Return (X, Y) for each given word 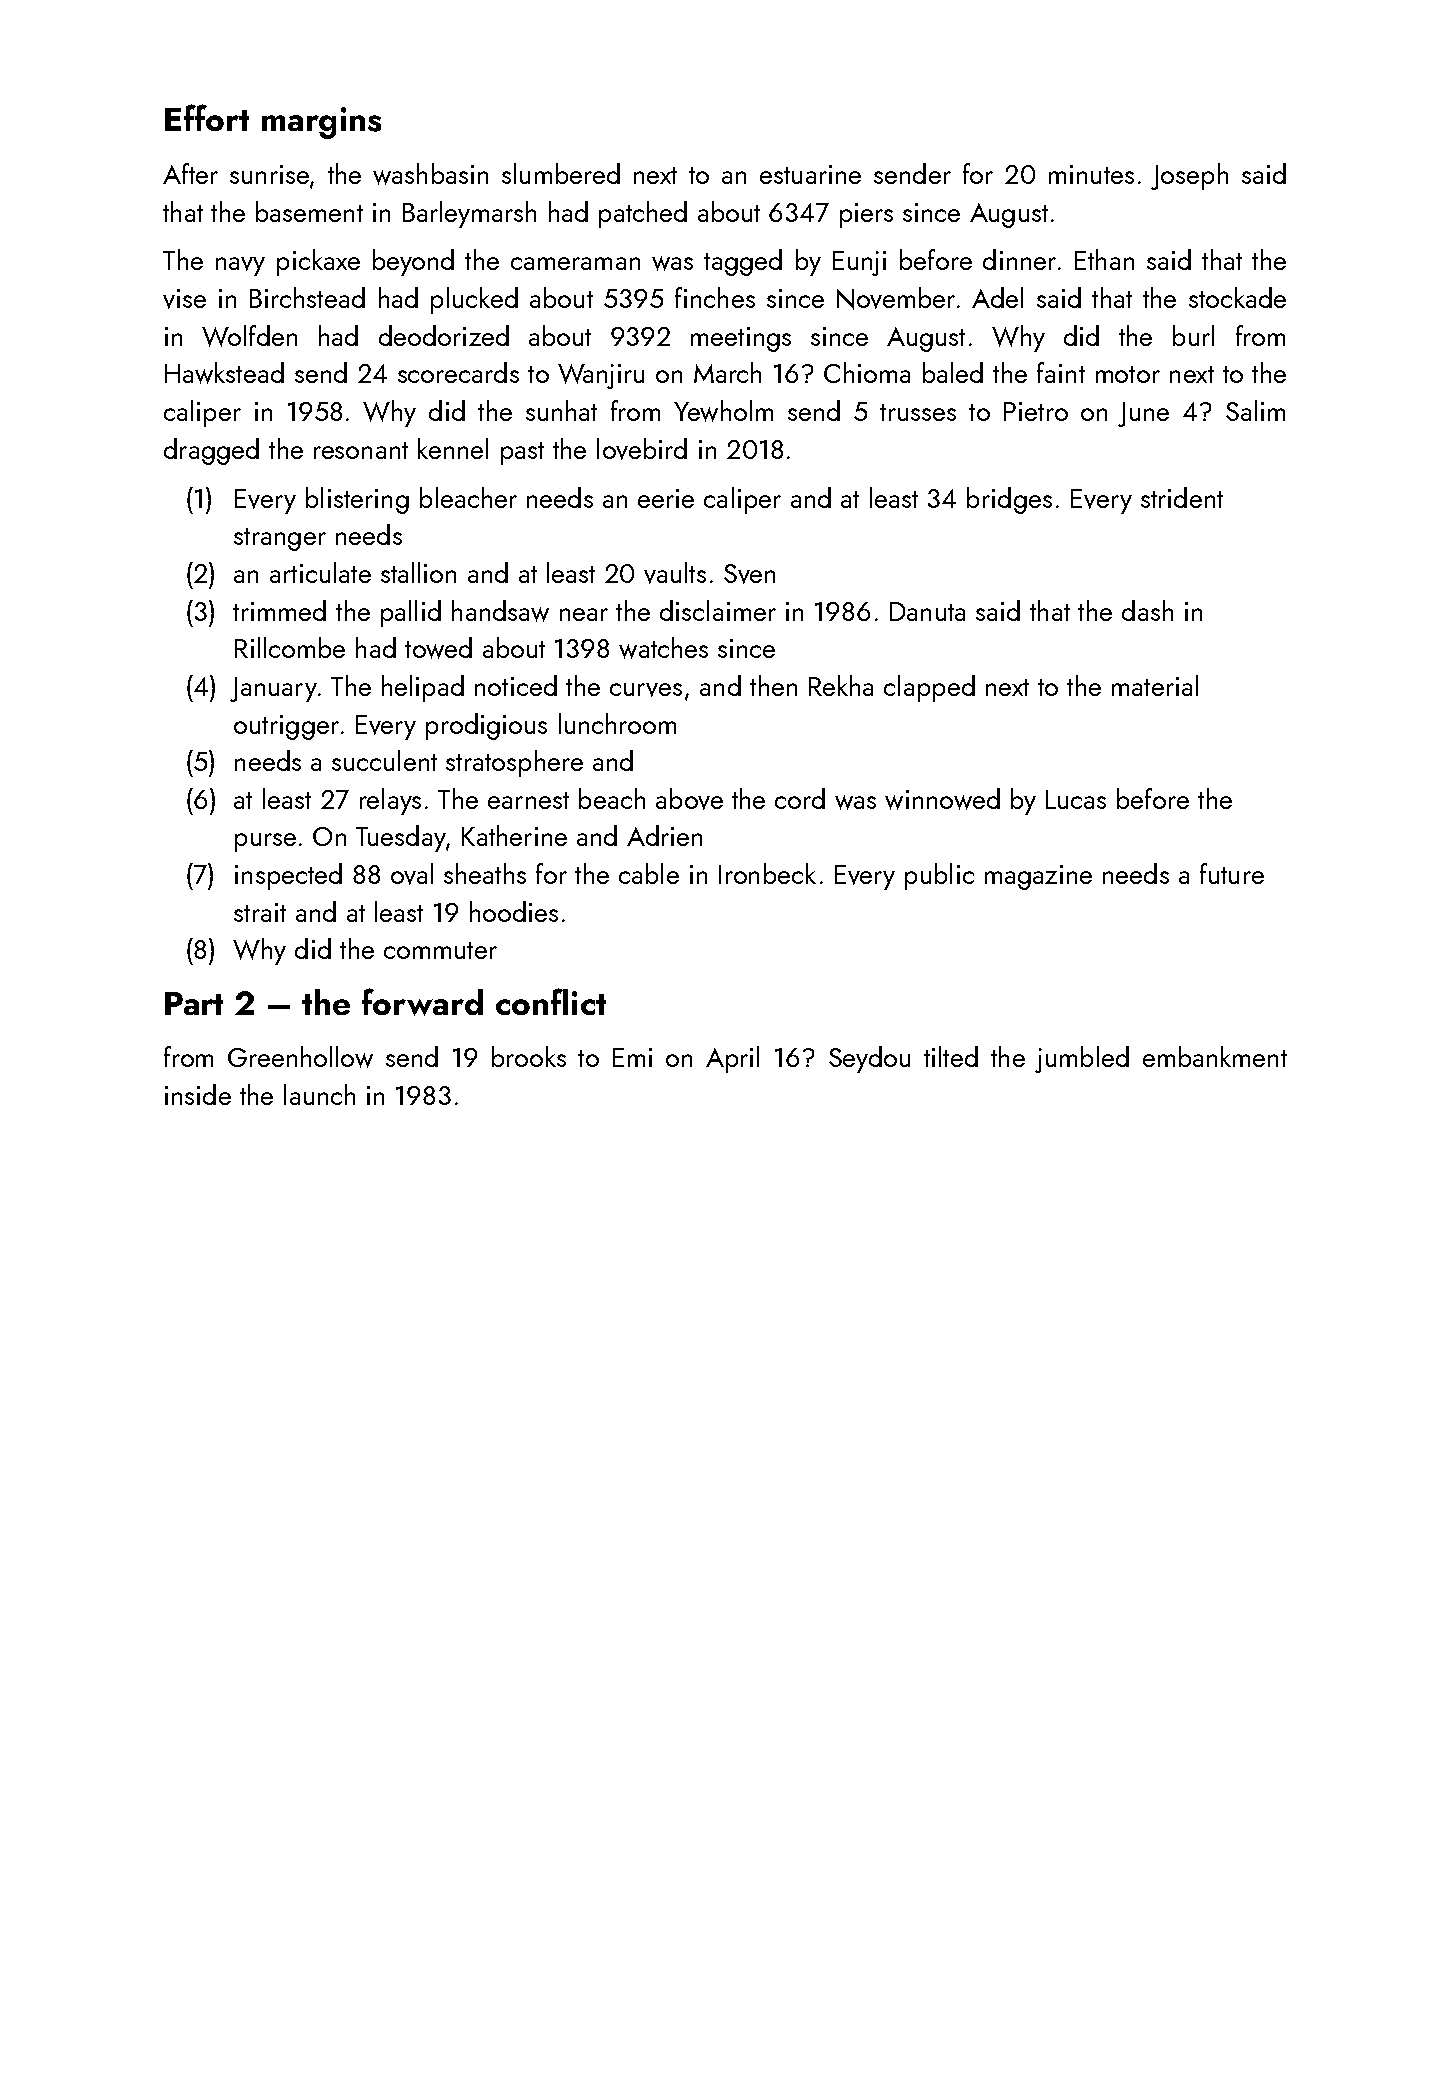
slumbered (561, 173)
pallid (411, 613)
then (773, 685)
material (1155, 685)
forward (422, 1002)
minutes (1091, 174)
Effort (207, 117)
